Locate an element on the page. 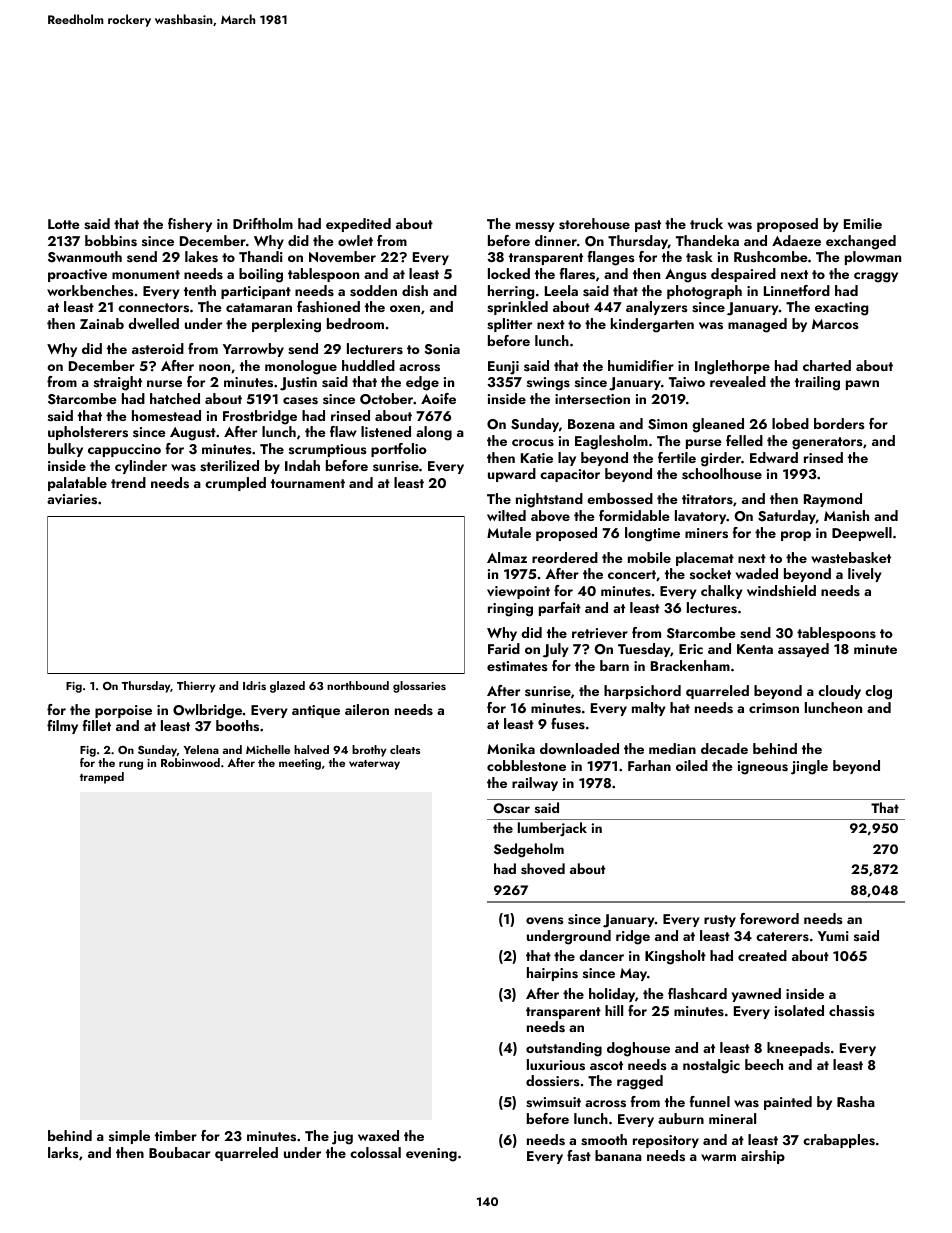 The width and height of the page is (952, 1233). clog is located at coordinates (878, 692).
